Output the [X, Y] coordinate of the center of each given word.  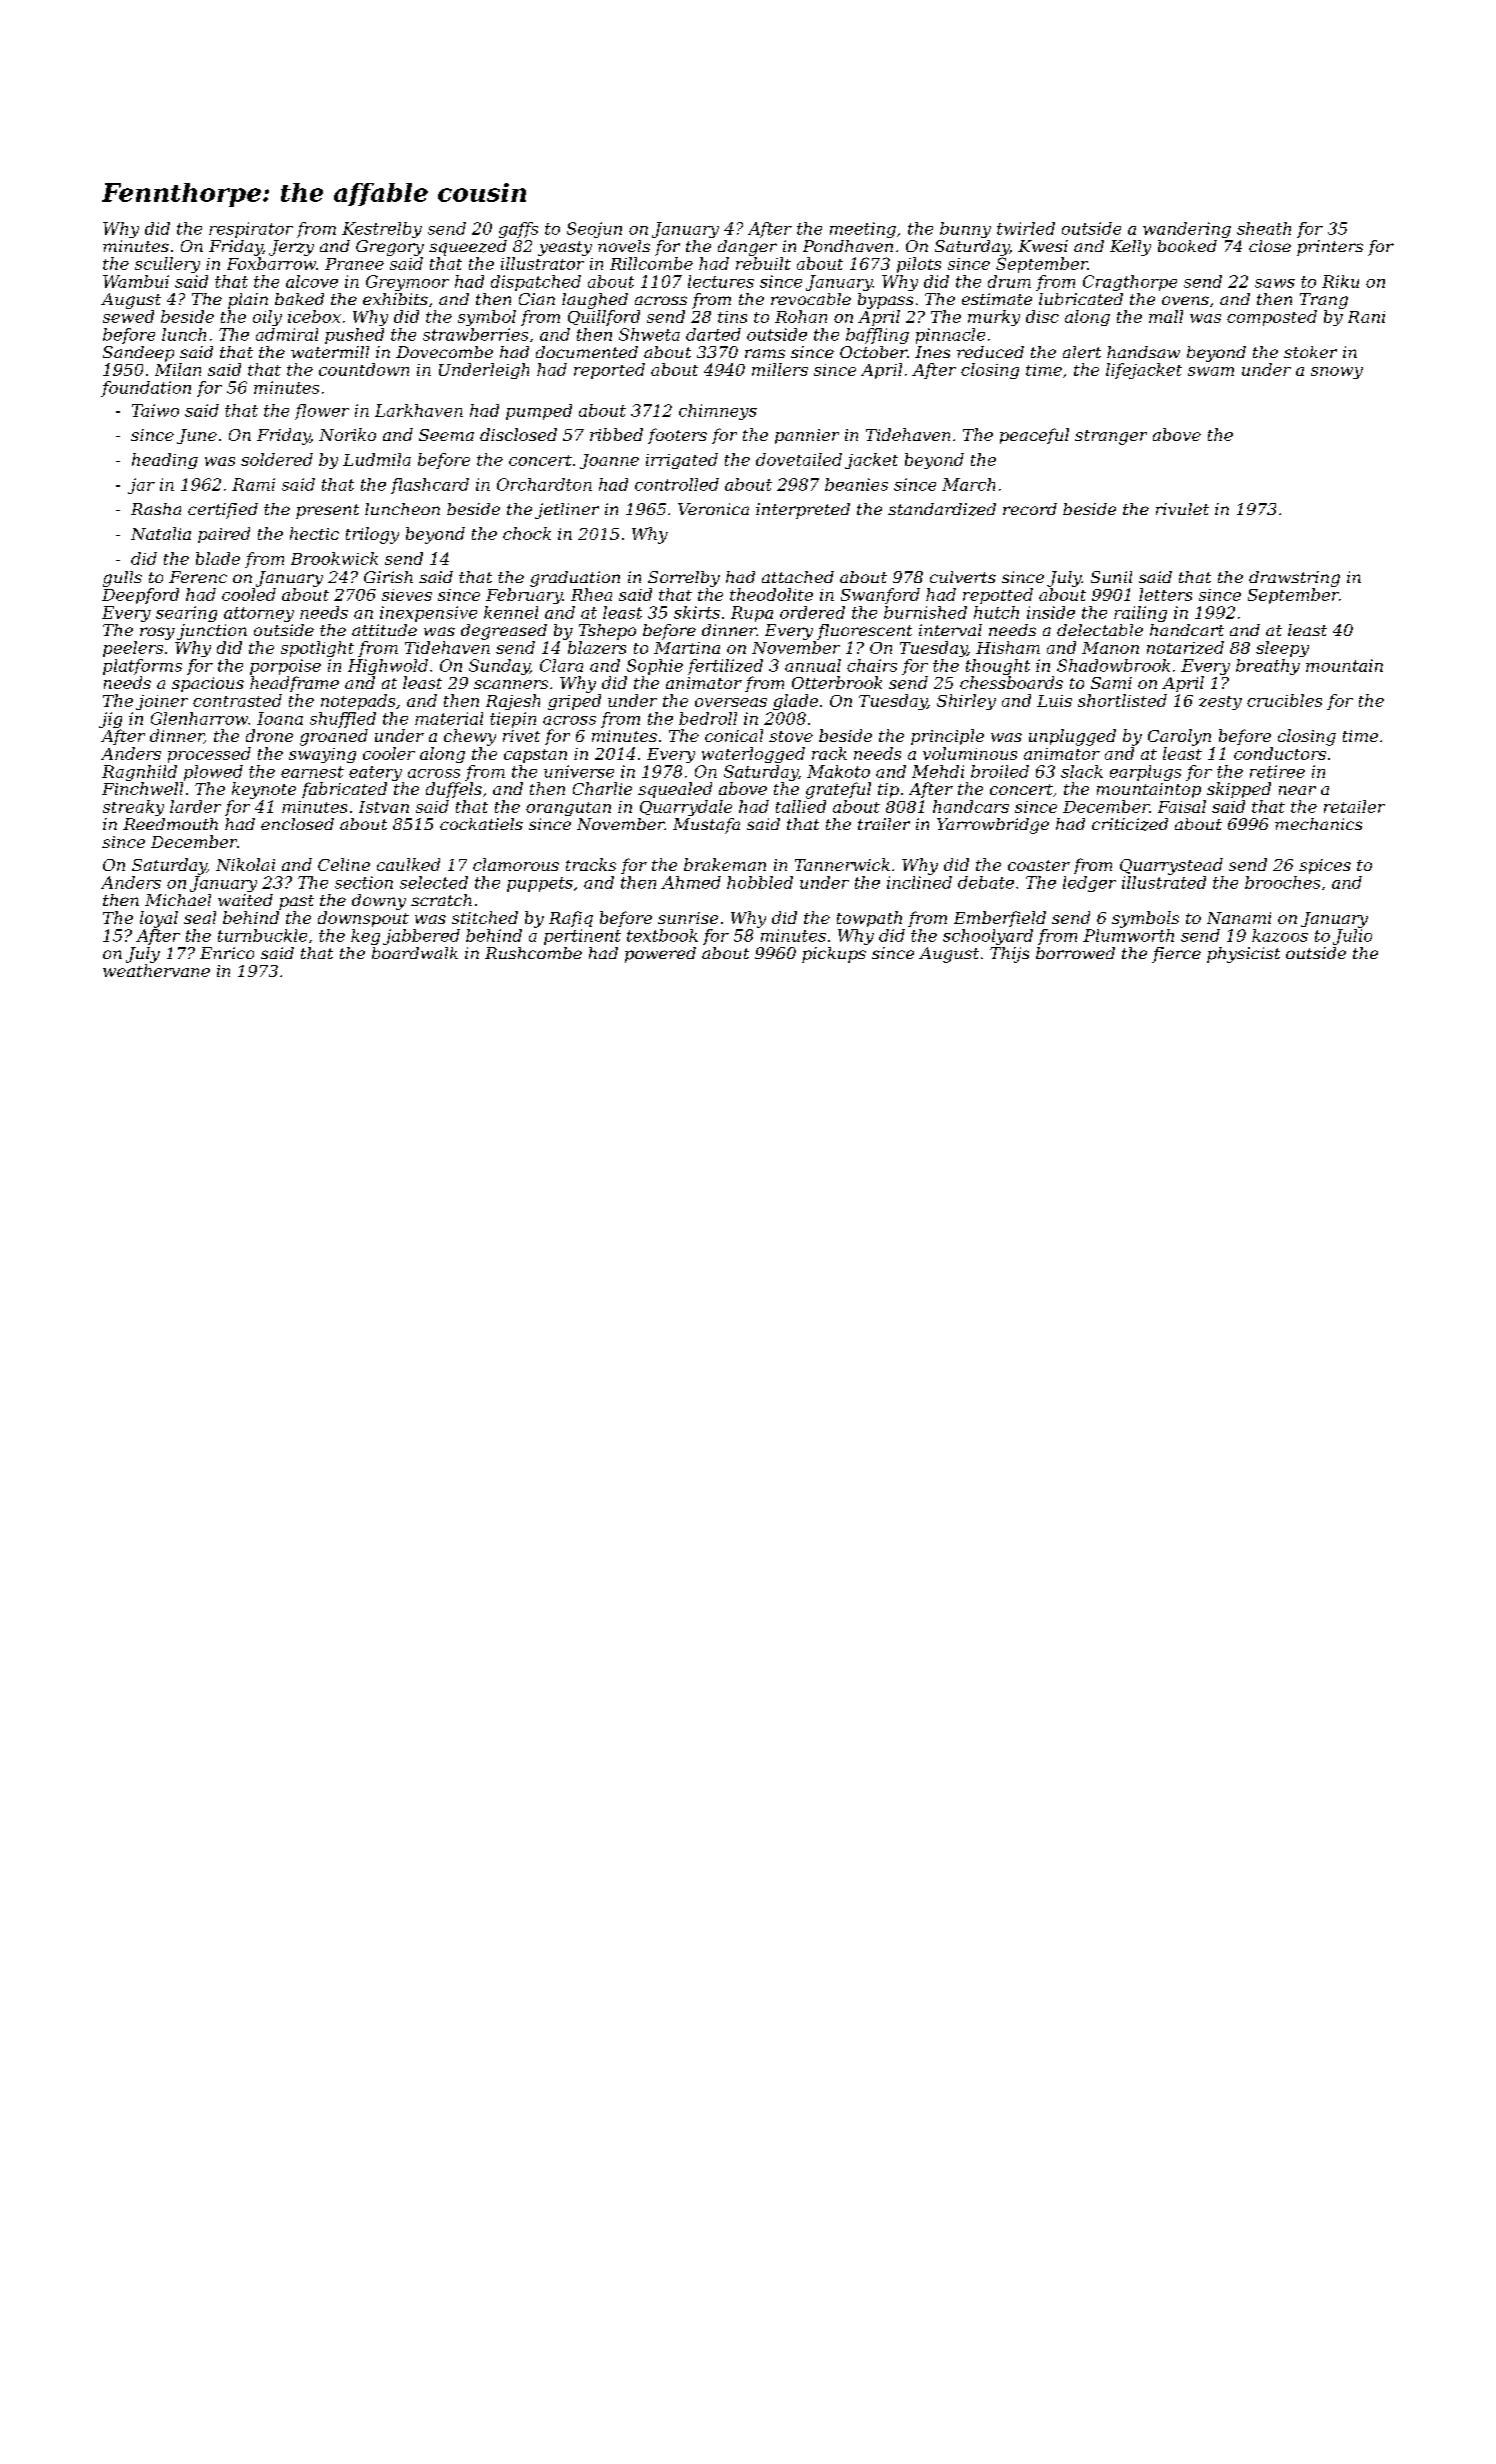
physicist [1243, 955]
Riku [1340, 281]
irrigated [682, 461]
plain [248, 301]
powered [660, 955]
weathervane [156, 970]
